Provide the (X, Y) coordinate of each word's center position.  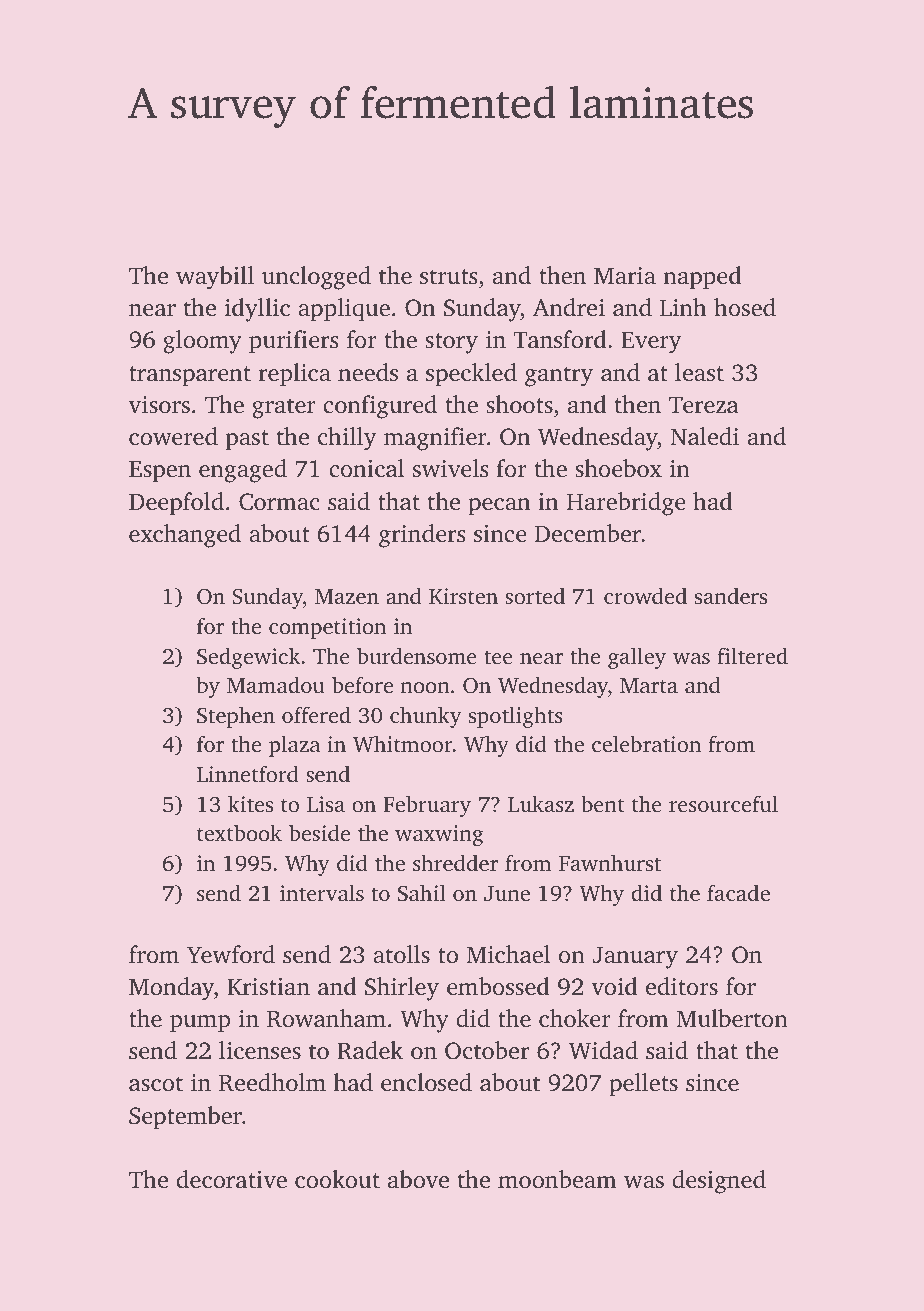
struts (449, 277)
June (507, 894)
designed (719, 1182)
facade (738, 892)
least (699, 372)
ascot (156, 1084)
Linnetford (248, 773)
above (418, 1179)
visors (159, 405)
